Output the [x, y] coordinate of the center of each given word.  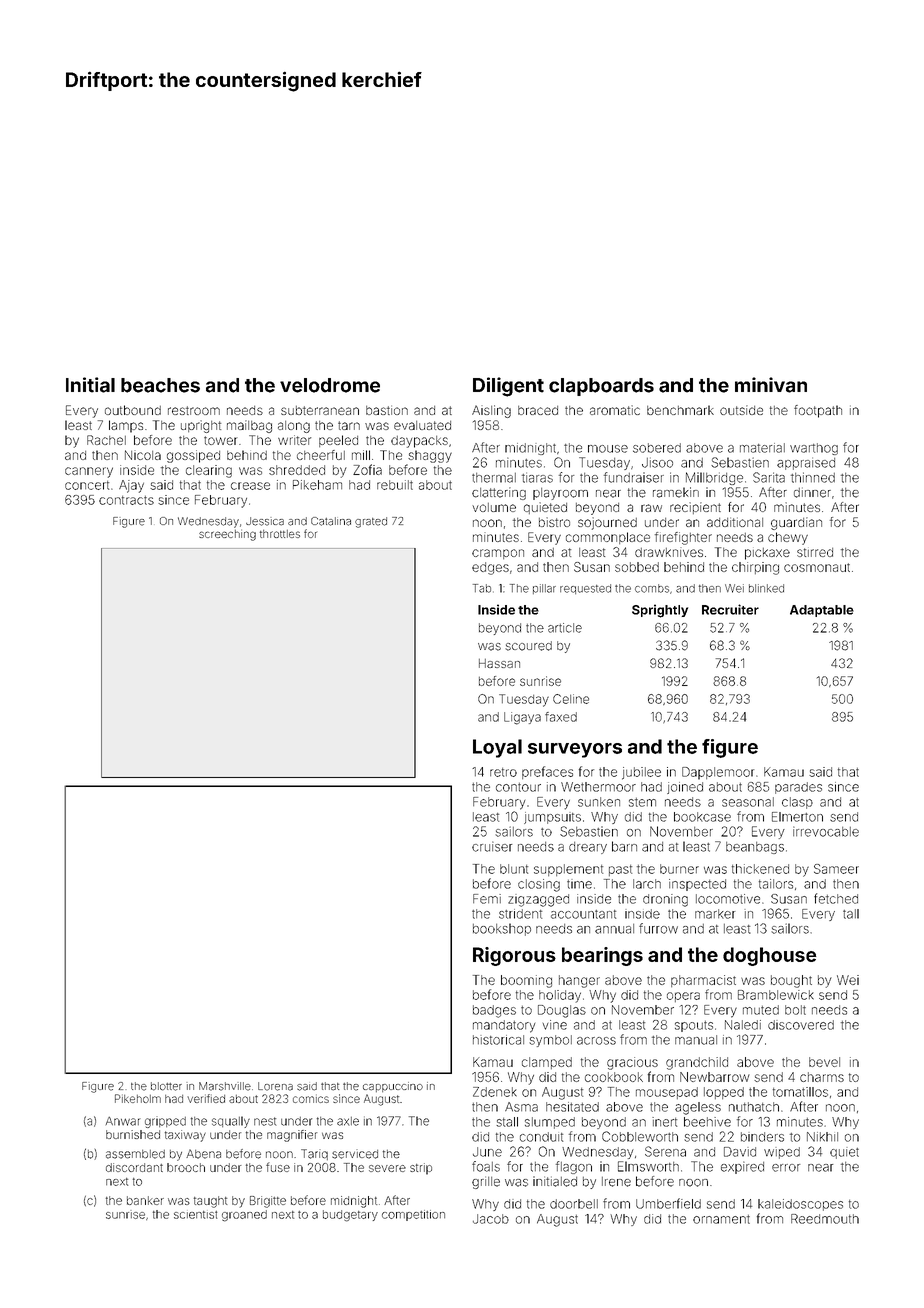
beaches [160, 385]
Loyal [497, 748]
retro [503, 772]
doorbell [574, 1204]
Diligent [508, 387]
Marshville [225, 1086]
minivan [771, 385]
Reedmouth [825, 1219]
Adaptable [822, 611]
